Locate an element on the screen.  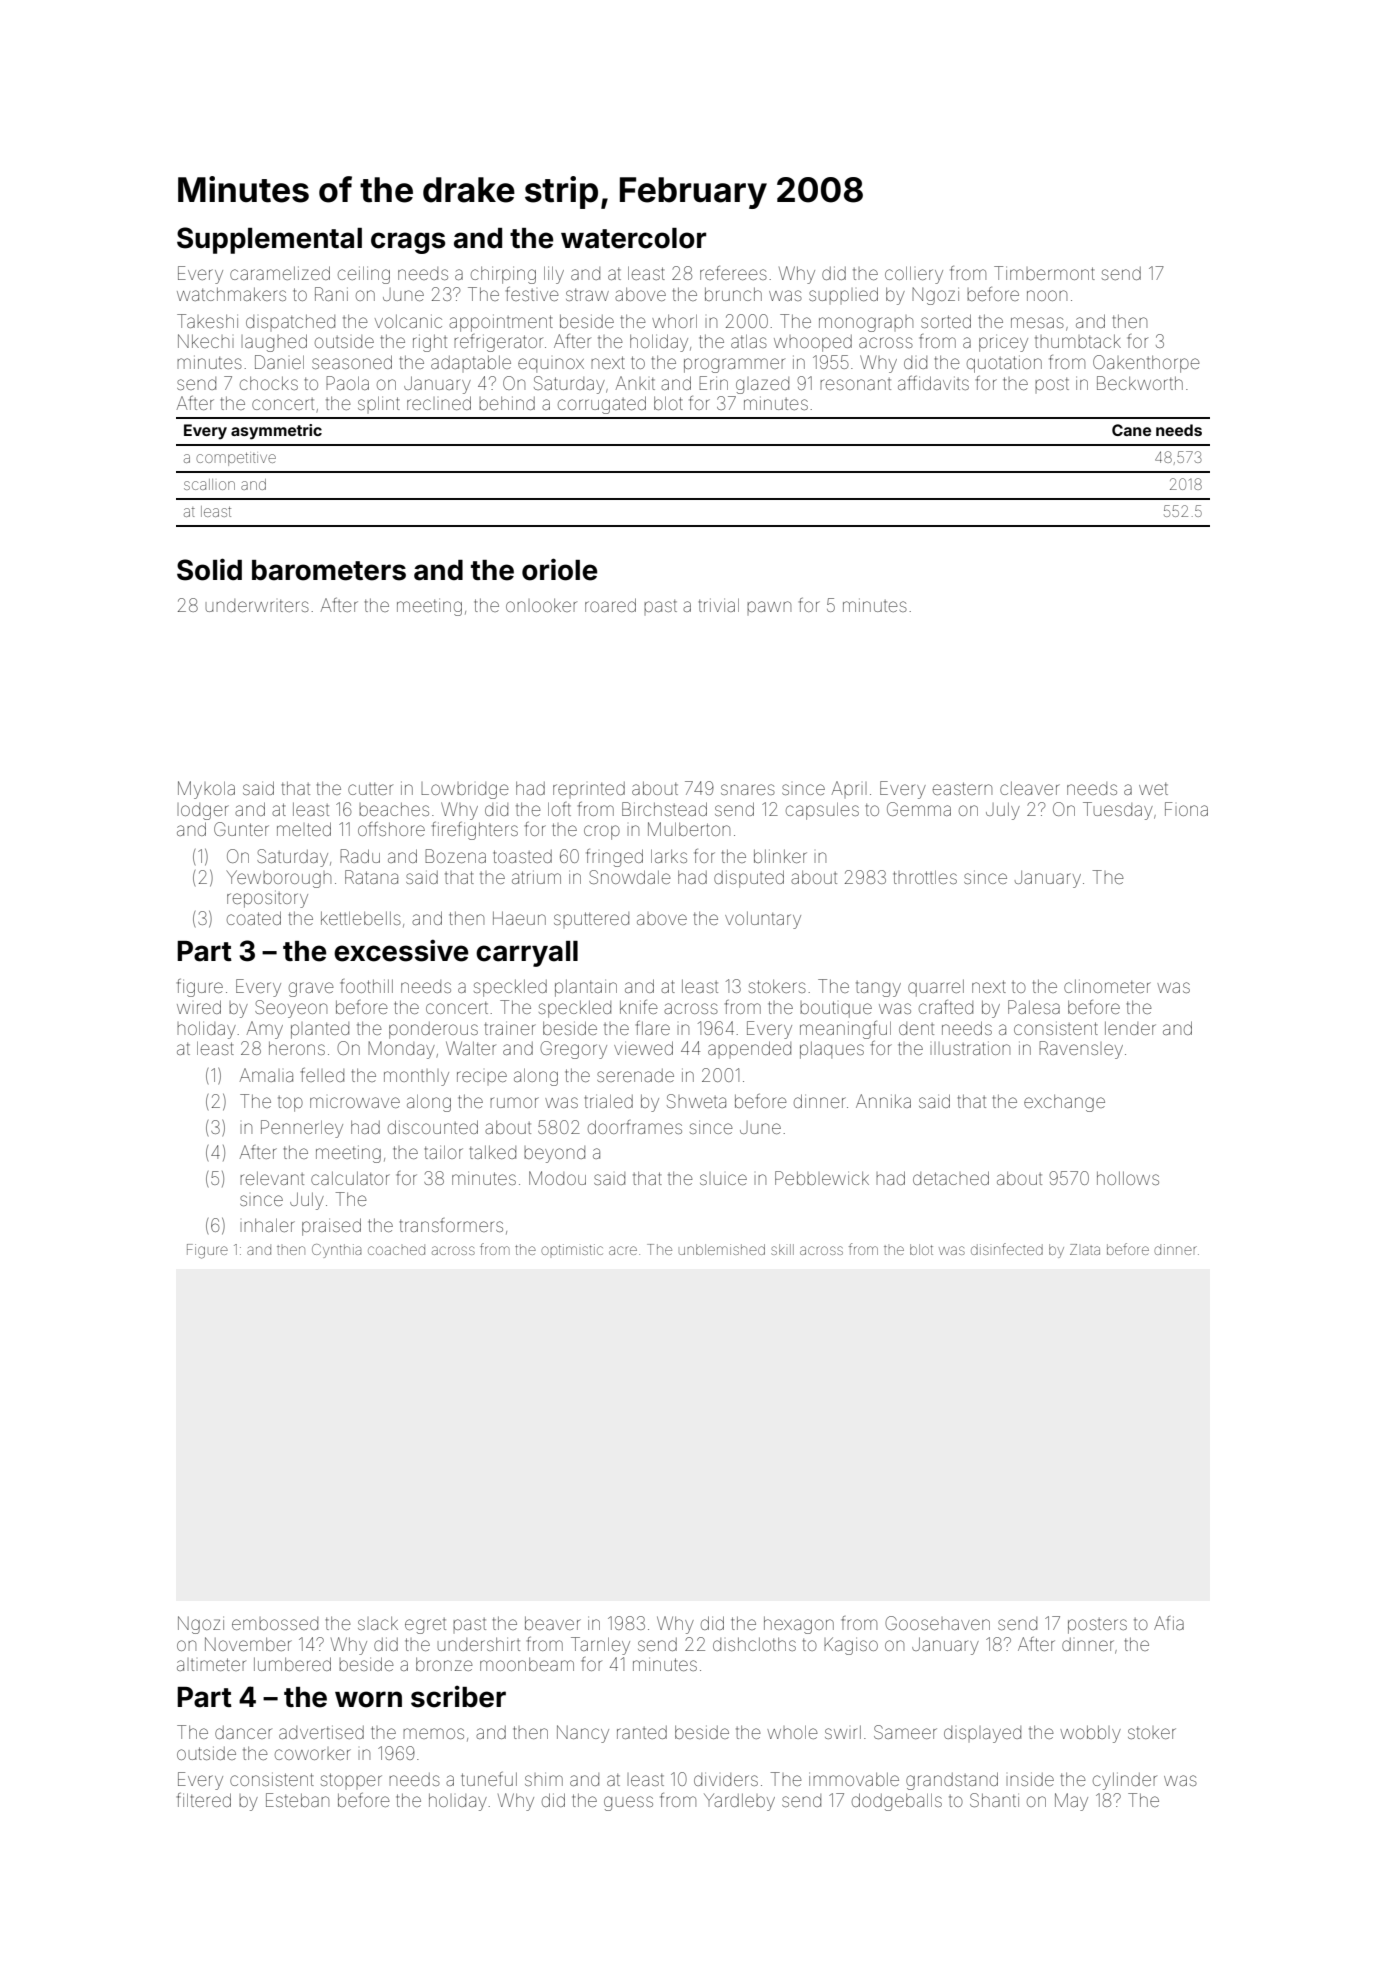
corrugated is located at coordinates (602, 405).
